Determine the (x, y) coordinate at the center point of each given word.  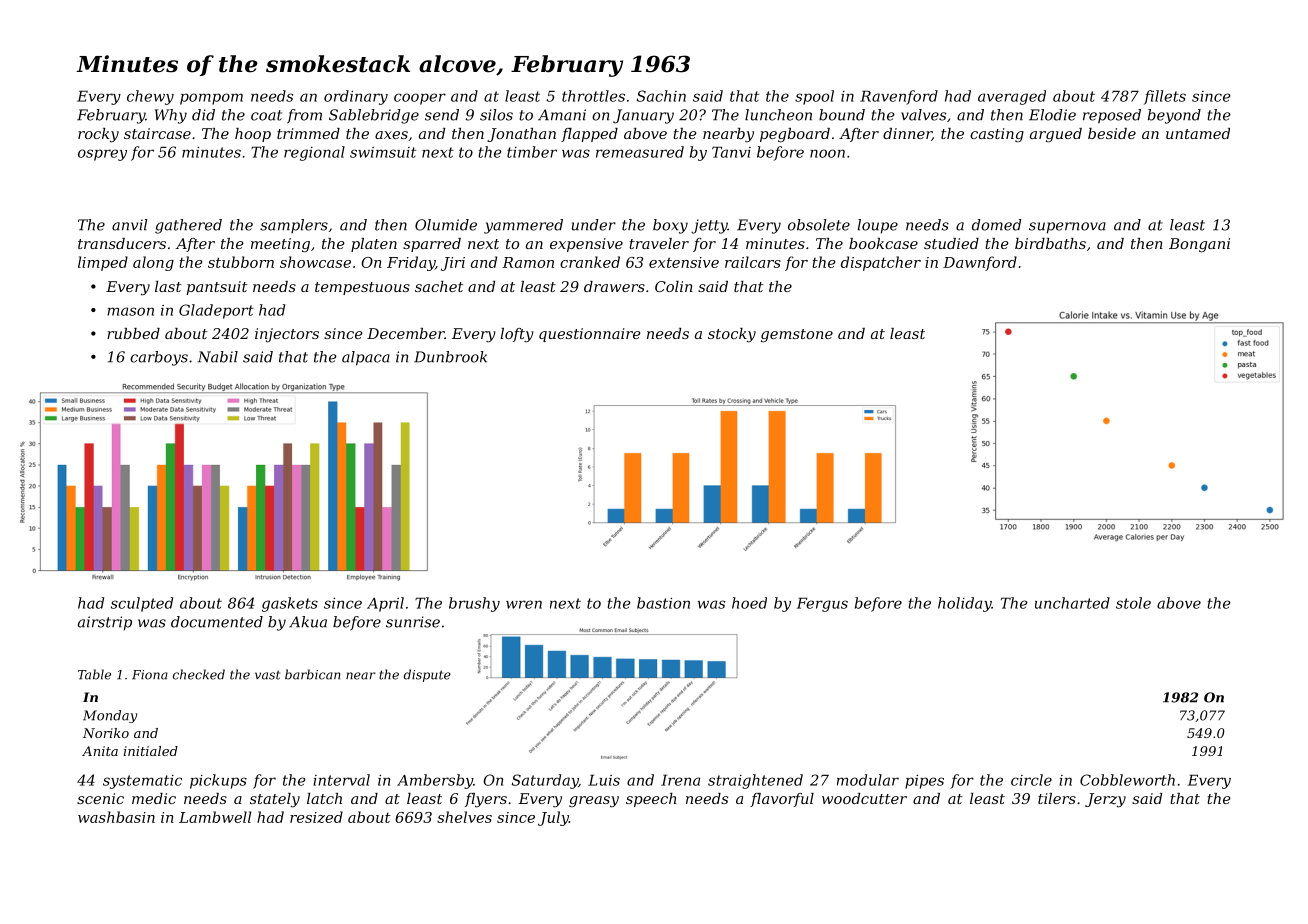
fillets (1165, 97)
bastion (663, 603)
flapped (589, 135)
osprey (102, 155)
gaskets (290, 604)
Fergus (822, 604)
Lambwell (215, 817)
